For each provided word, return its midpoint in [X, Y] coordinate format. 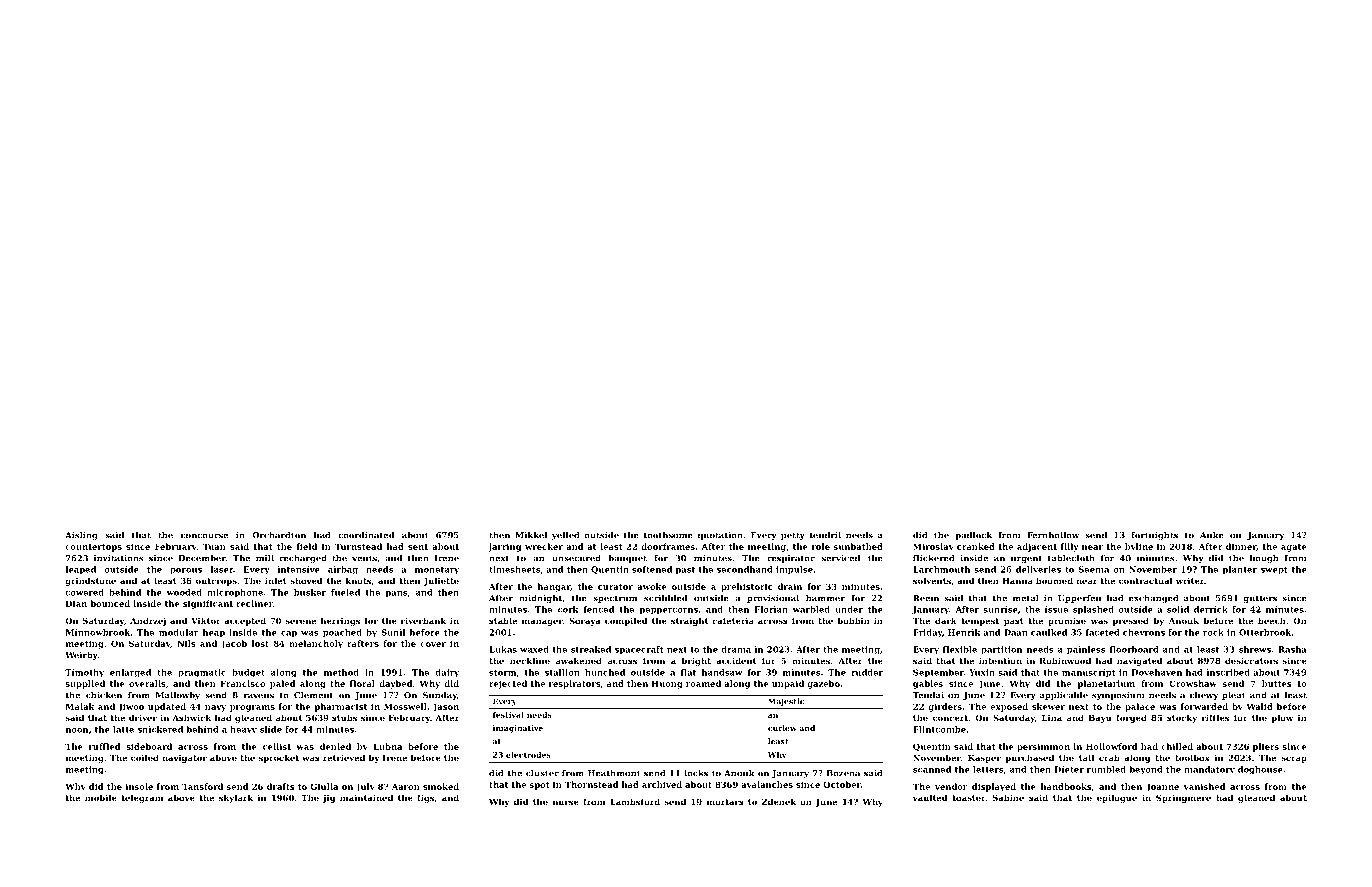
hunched [605, 672]
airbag [343, 570]
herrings [340, 621]
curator [615, 587]
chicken [104, 695]
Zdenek [779, 801]
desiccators [1251, 660]
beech [1272, 620]
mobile [101, 797]
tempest [980, 622]
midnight [540, 599]
